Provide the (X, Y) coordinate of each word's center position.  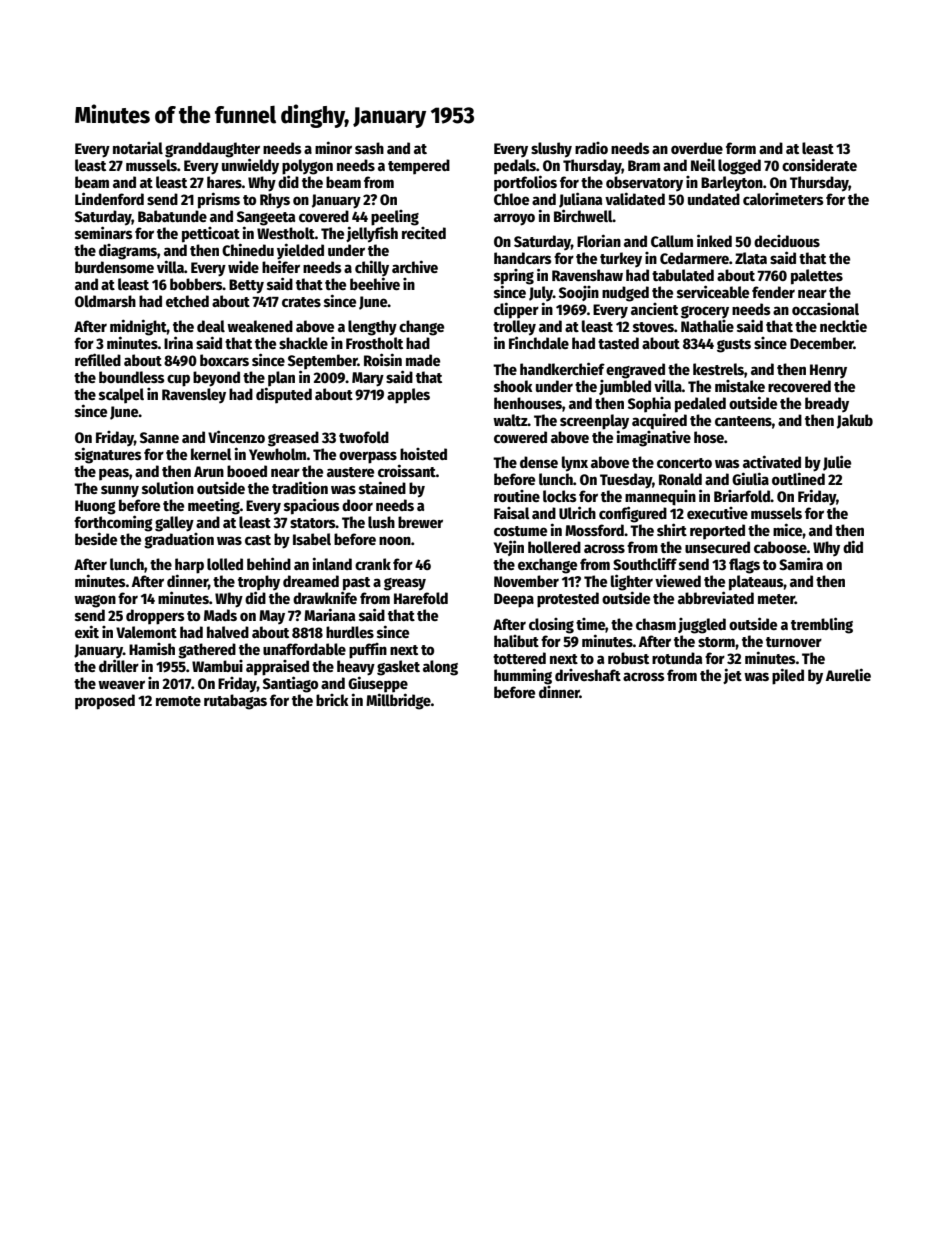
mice (788, 529)
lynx (575, 464)
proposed (105, 702)
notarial (138, 148)
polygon (307, 167)
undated (714, 199)
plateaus (756, 583)
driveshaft (588, 675)
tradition (300, 487)
